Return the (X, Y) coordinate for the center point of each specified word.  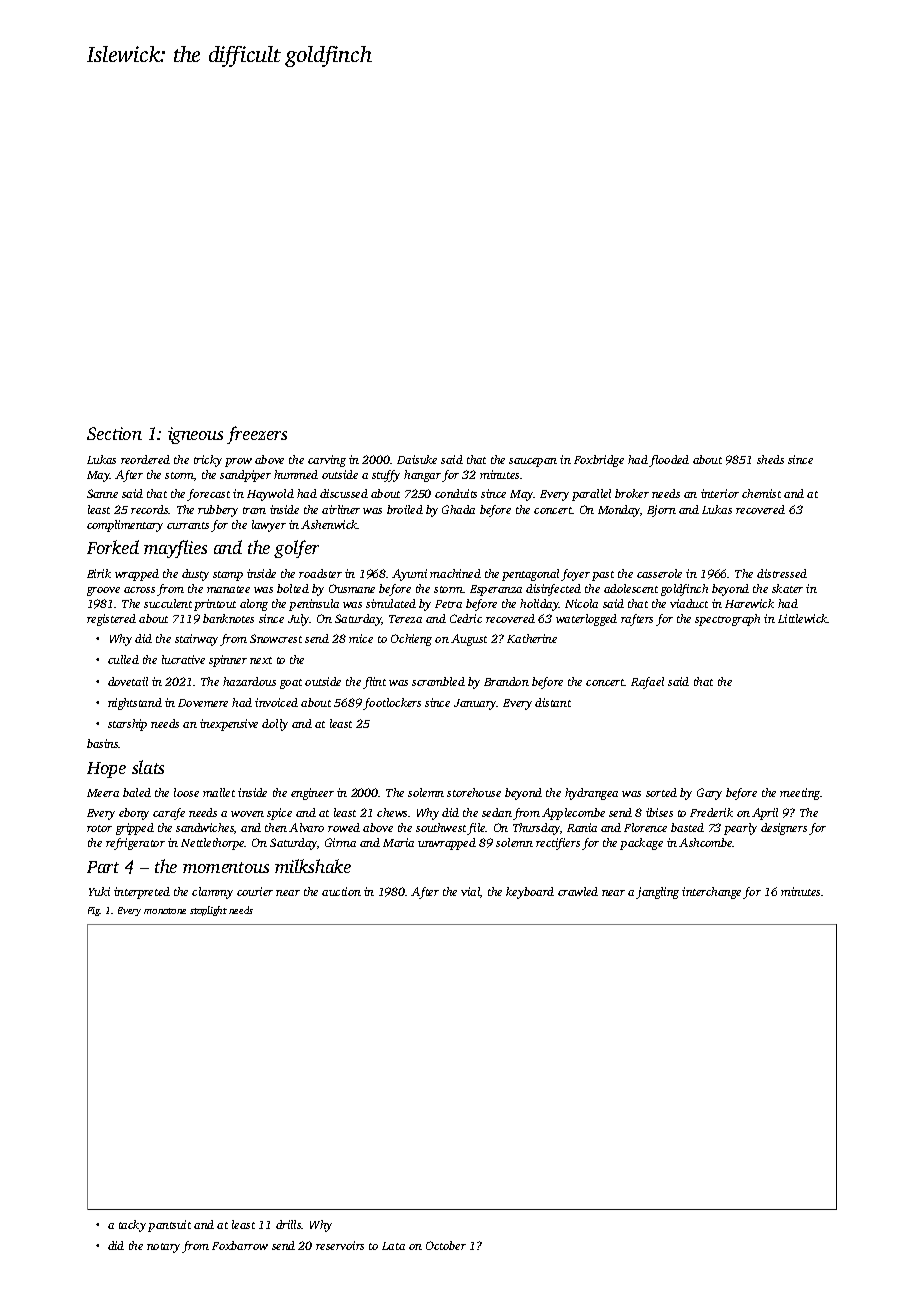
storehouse (474, 792)
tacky (132, 1226)
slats (148, 767)
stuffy (386, 476)
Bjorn (661, 511)
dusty (195, 575)
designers (784, 829)
